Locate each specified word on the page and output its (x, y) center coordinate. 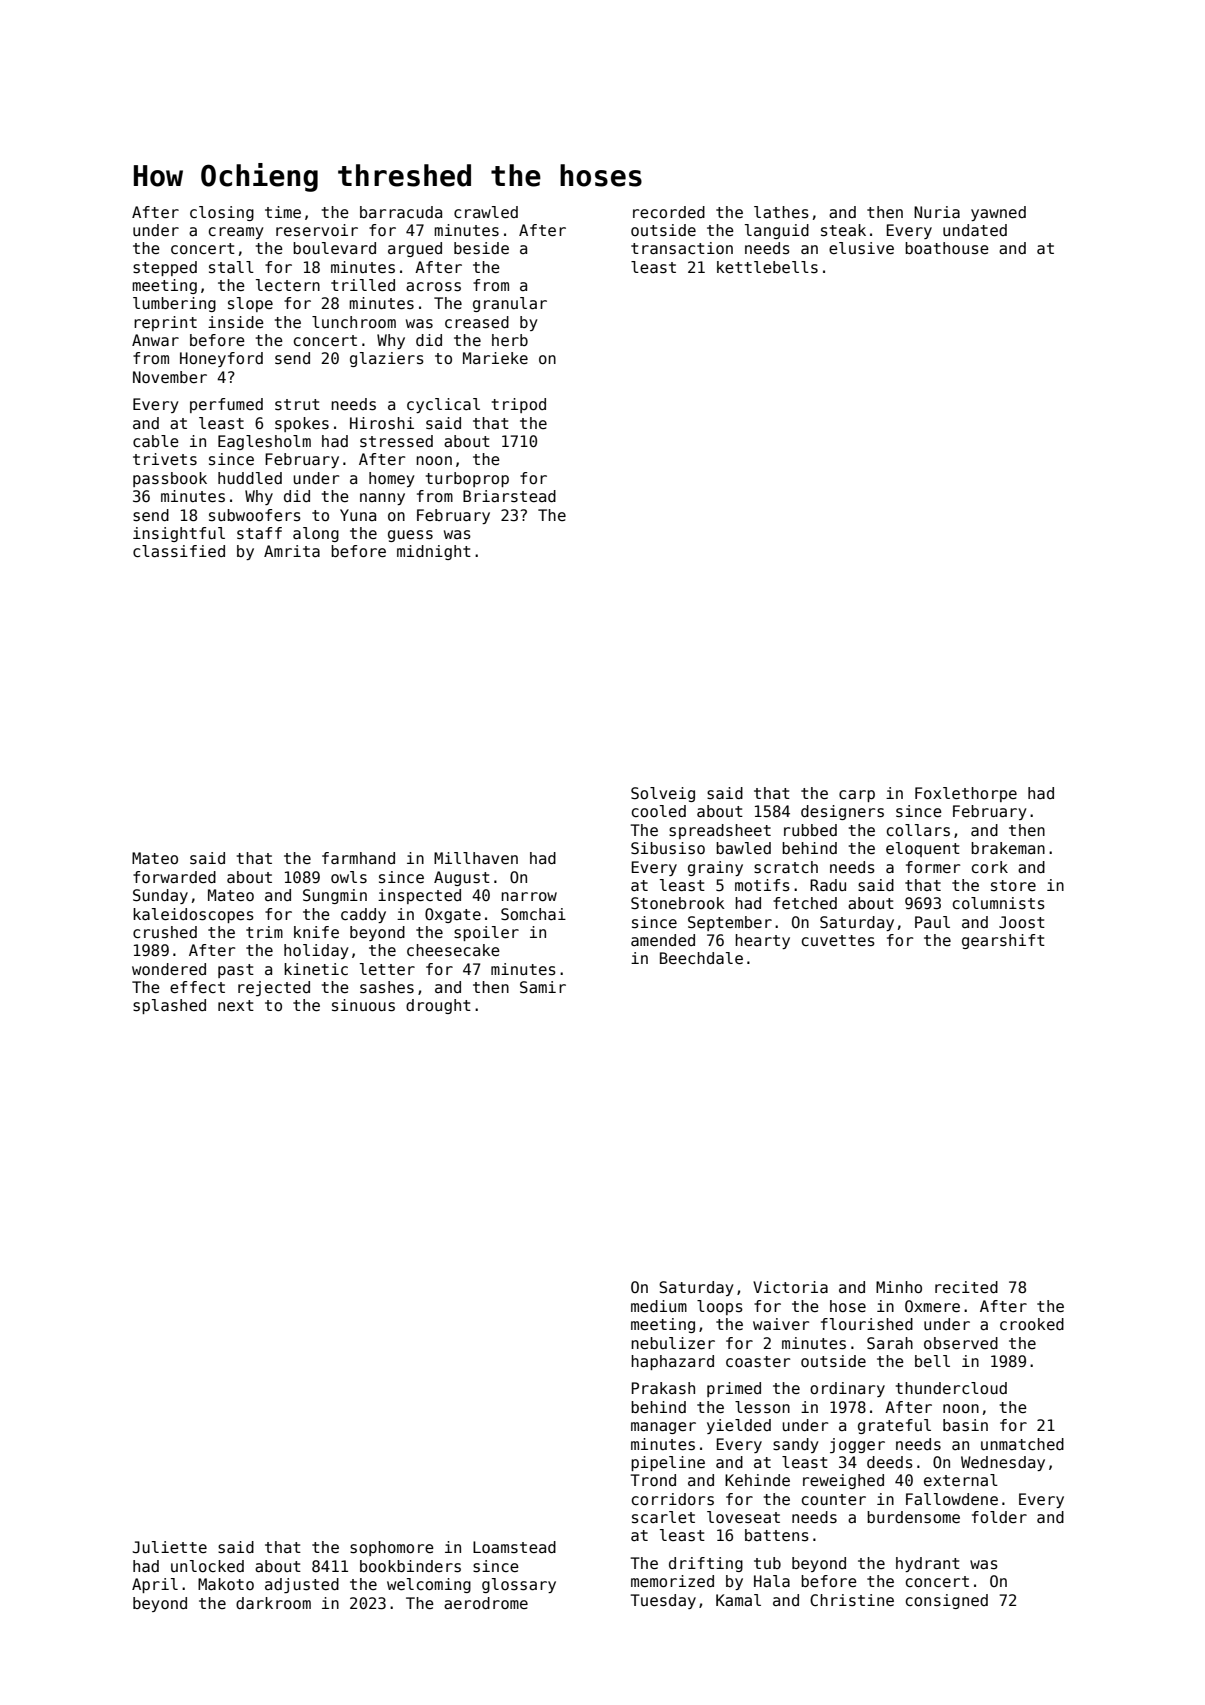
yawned (998, 213)
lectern (288, 285)
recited (966, 1287)
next (236, 1005)
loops (720, 1307)
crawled (486, 212)
